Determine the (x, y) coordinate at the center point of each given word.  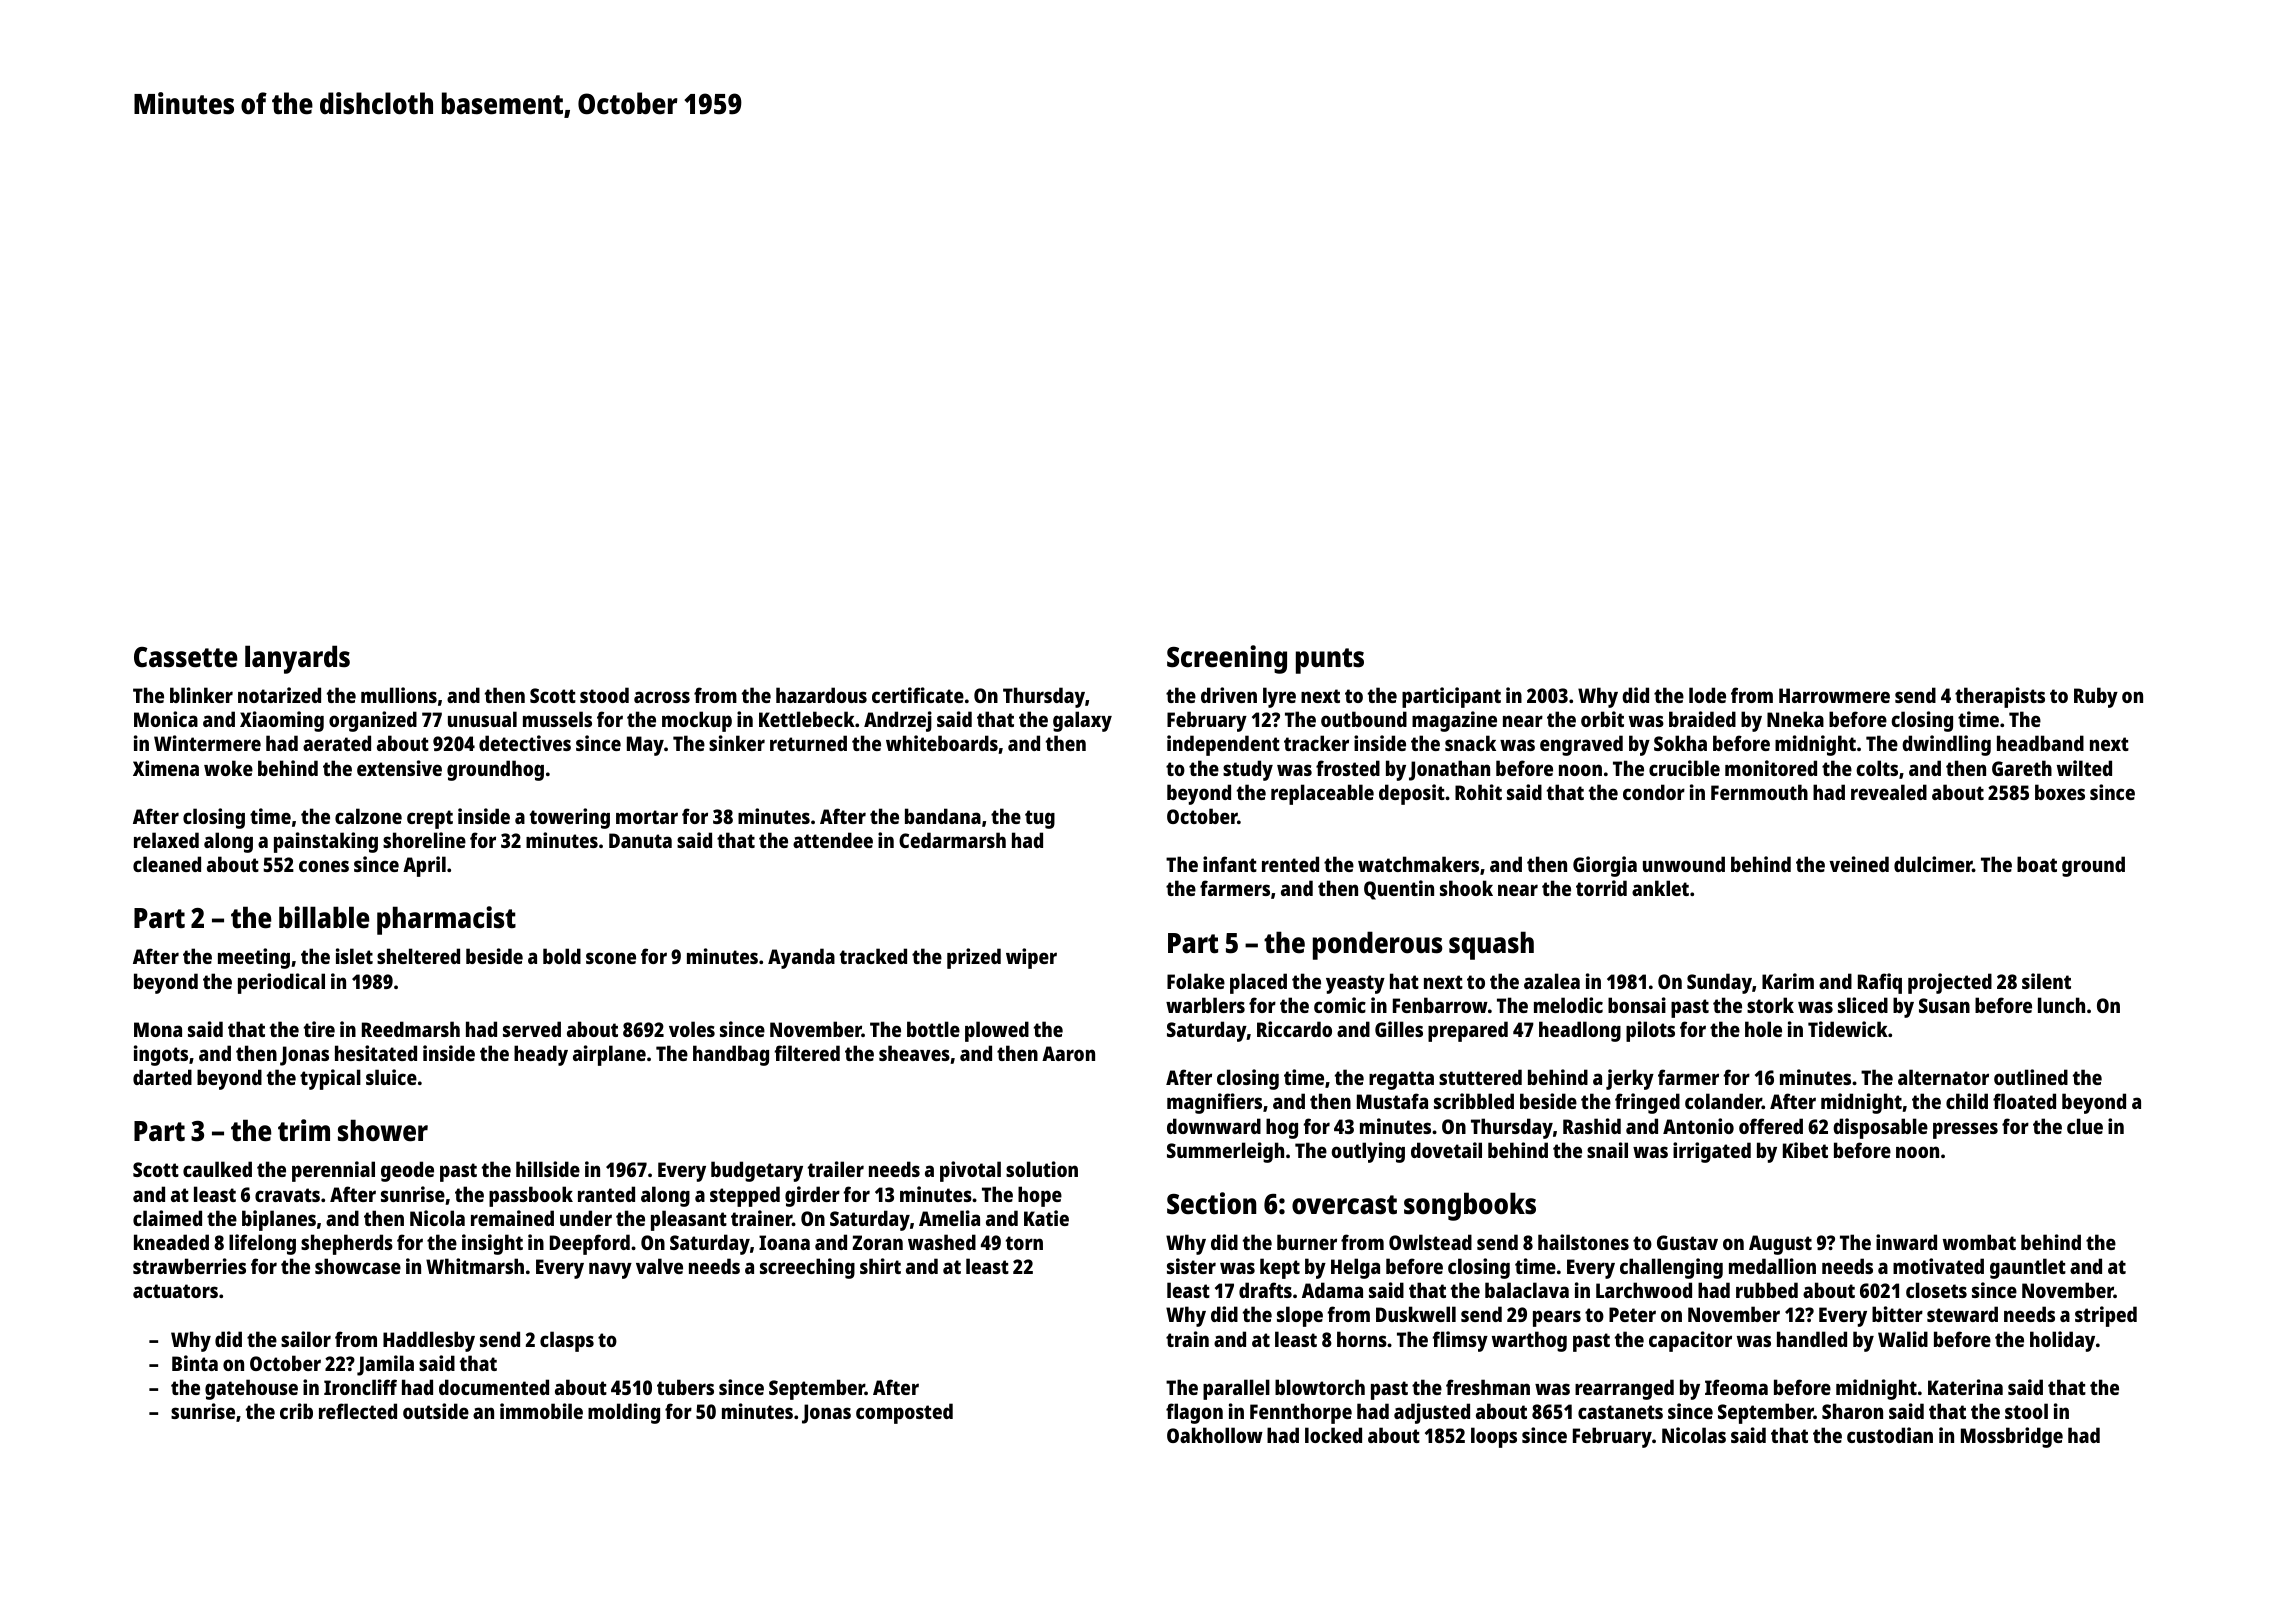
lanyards (297, 659)
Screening (1227, 659)
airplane (609, 1055)
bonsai (1637, 1005)
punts (1330, 661)
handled (1812, 1339)
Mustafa (1392, 1101)
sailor (306, 1339)
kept (1280, 1268)
